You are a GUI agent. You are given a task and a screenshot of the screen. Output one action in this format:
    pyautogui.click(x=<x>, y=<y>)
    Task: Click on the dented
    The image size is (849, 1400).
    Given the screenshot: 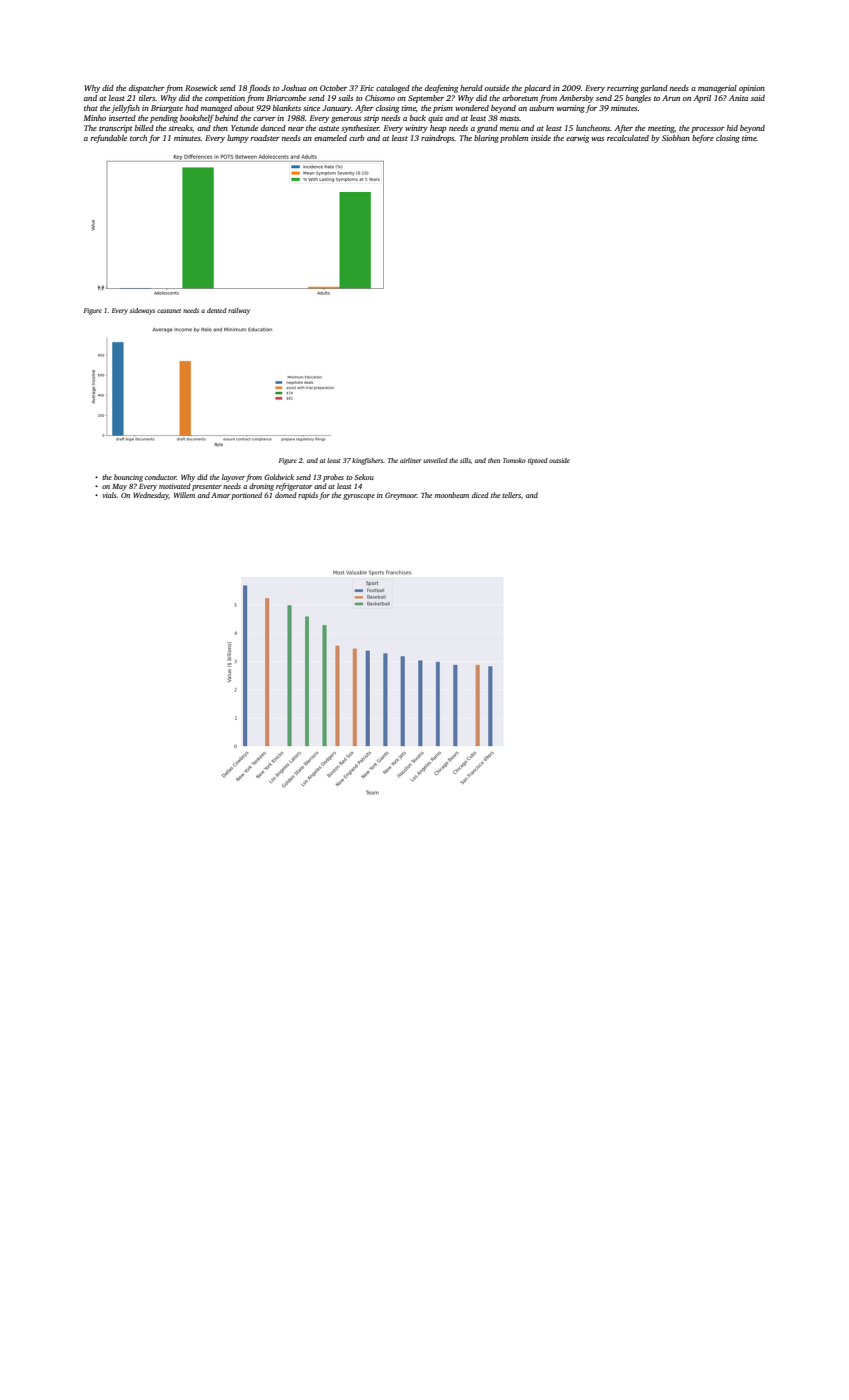 What is the action you would take?
    pyautogui.click(x=217, y=310)
